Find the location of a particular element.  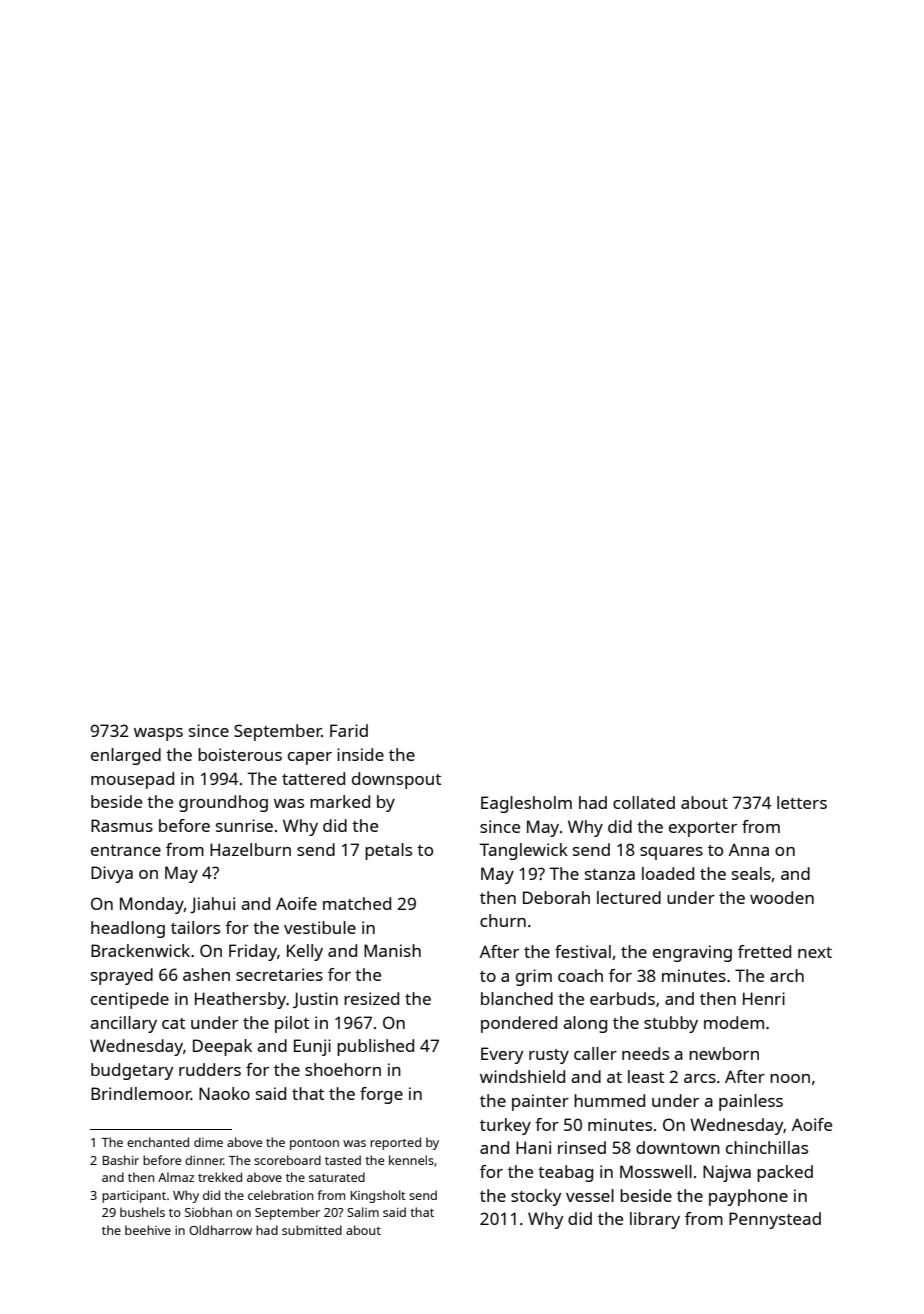

windshield is located at coordinates (522, 1076).
